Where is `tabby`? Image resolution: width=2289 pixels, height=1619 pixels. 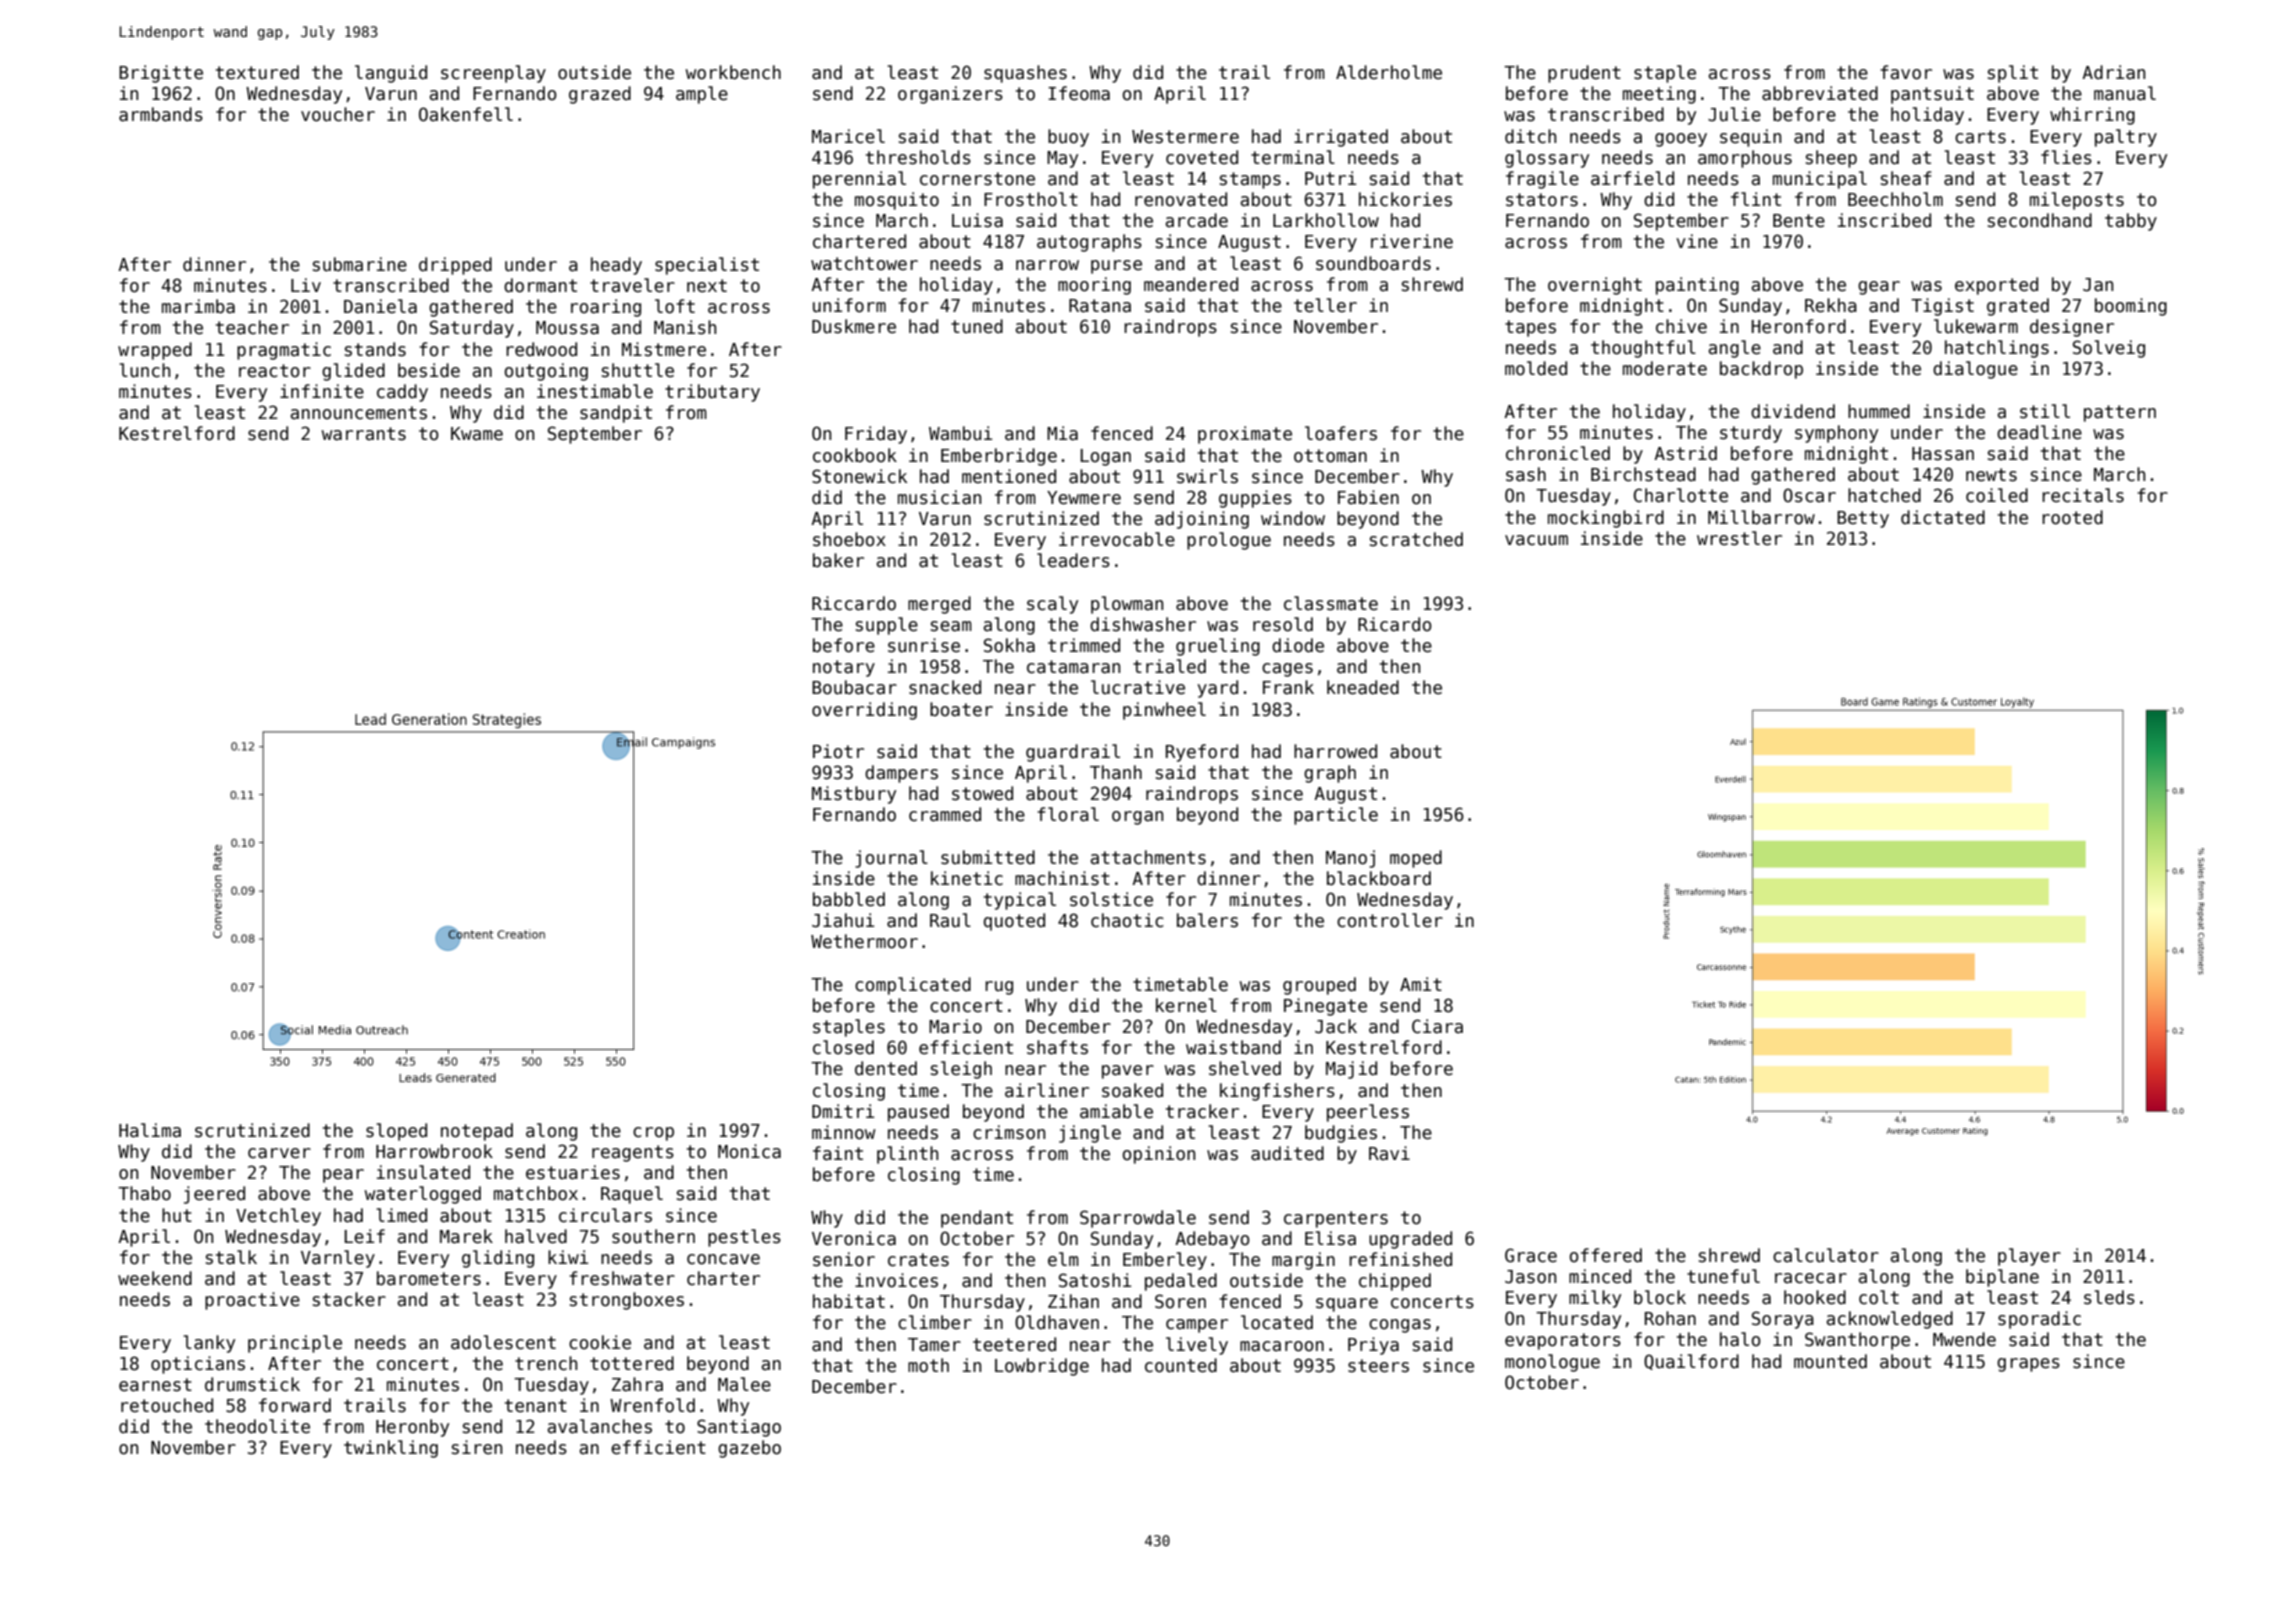
tabby is located at coordinates (2131, 222).
